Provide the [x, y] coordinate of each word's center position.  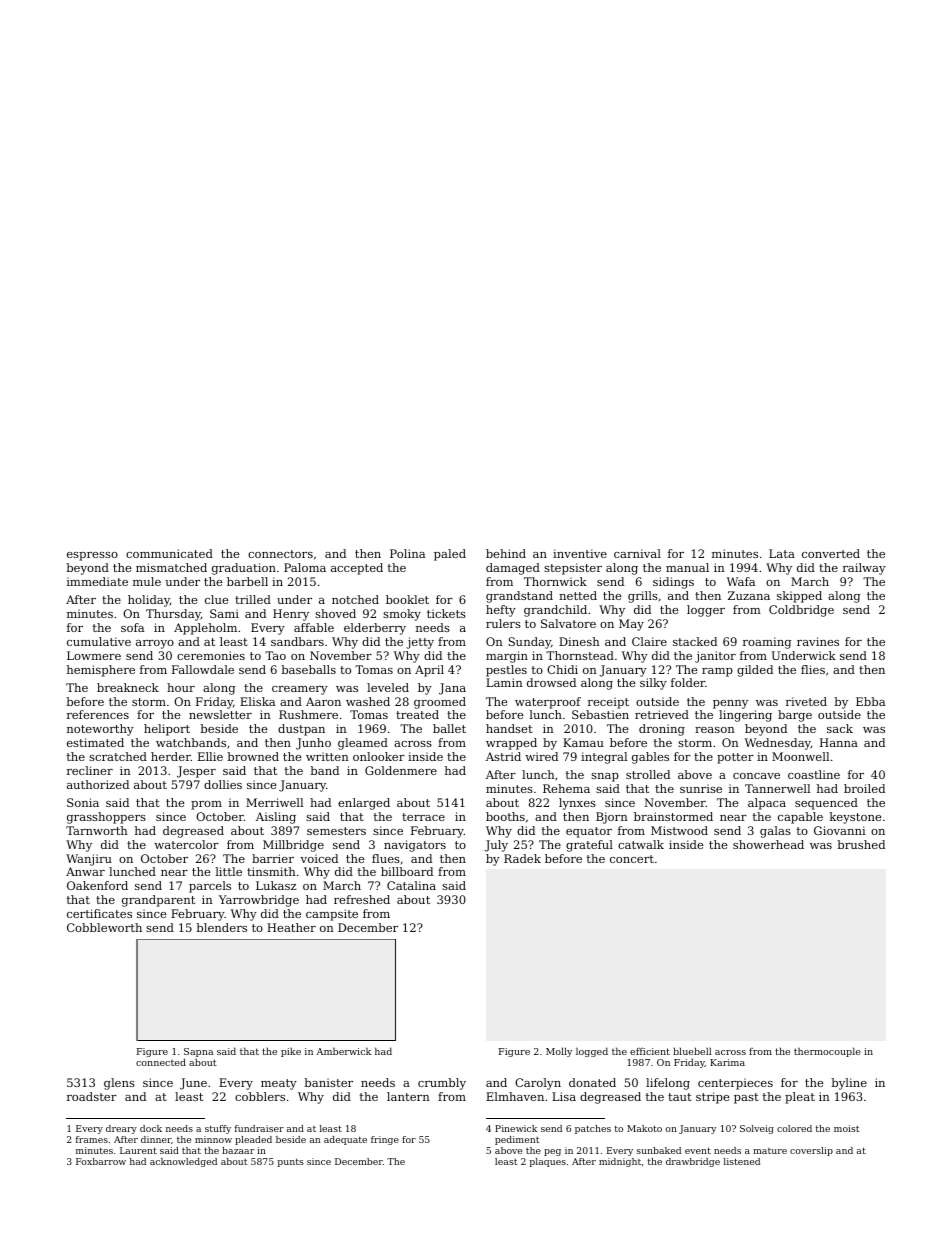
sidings [673, 583]
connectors [280, 554]
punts [291, 1162]
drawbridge [693, 1162]
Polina [407, 553]
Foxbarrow [101, 1161]
